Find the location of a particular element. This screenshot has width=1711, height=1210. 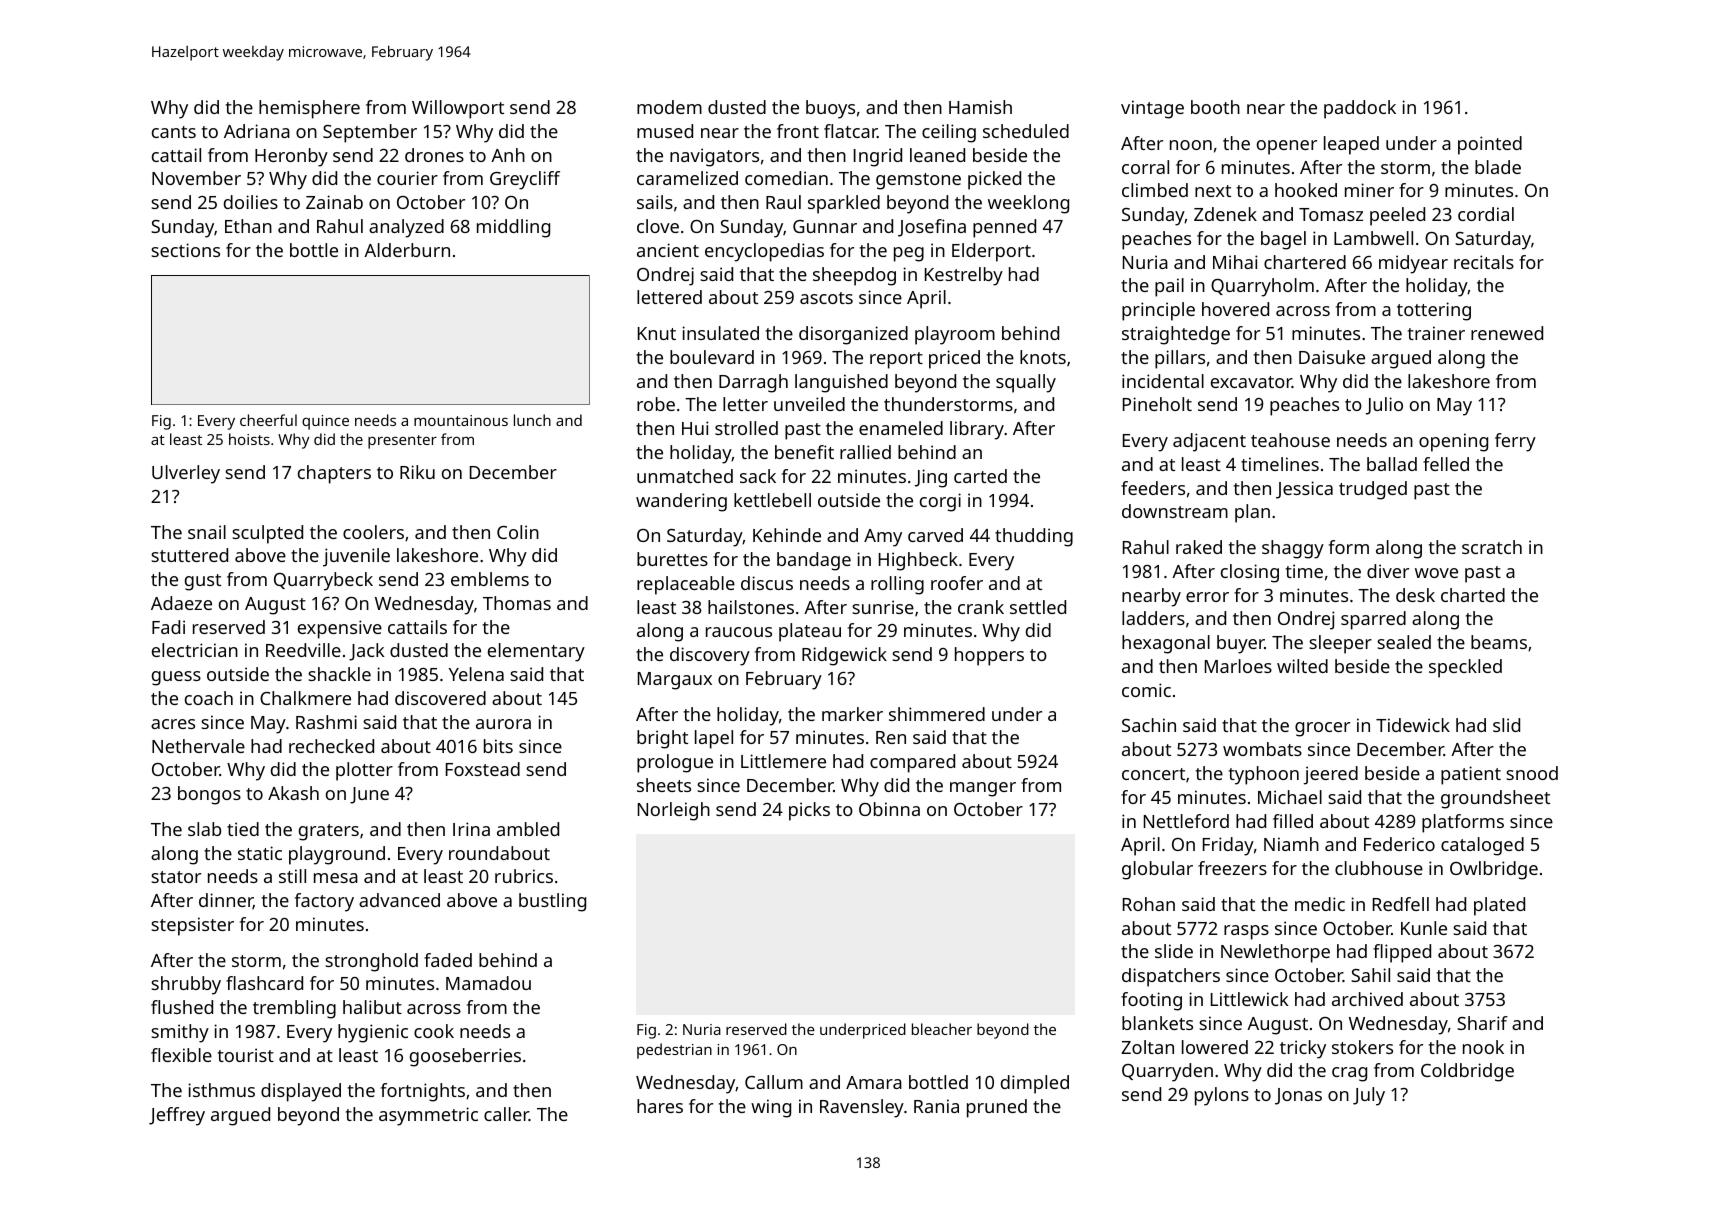

flexible is located at coordinates (181, 1055).
